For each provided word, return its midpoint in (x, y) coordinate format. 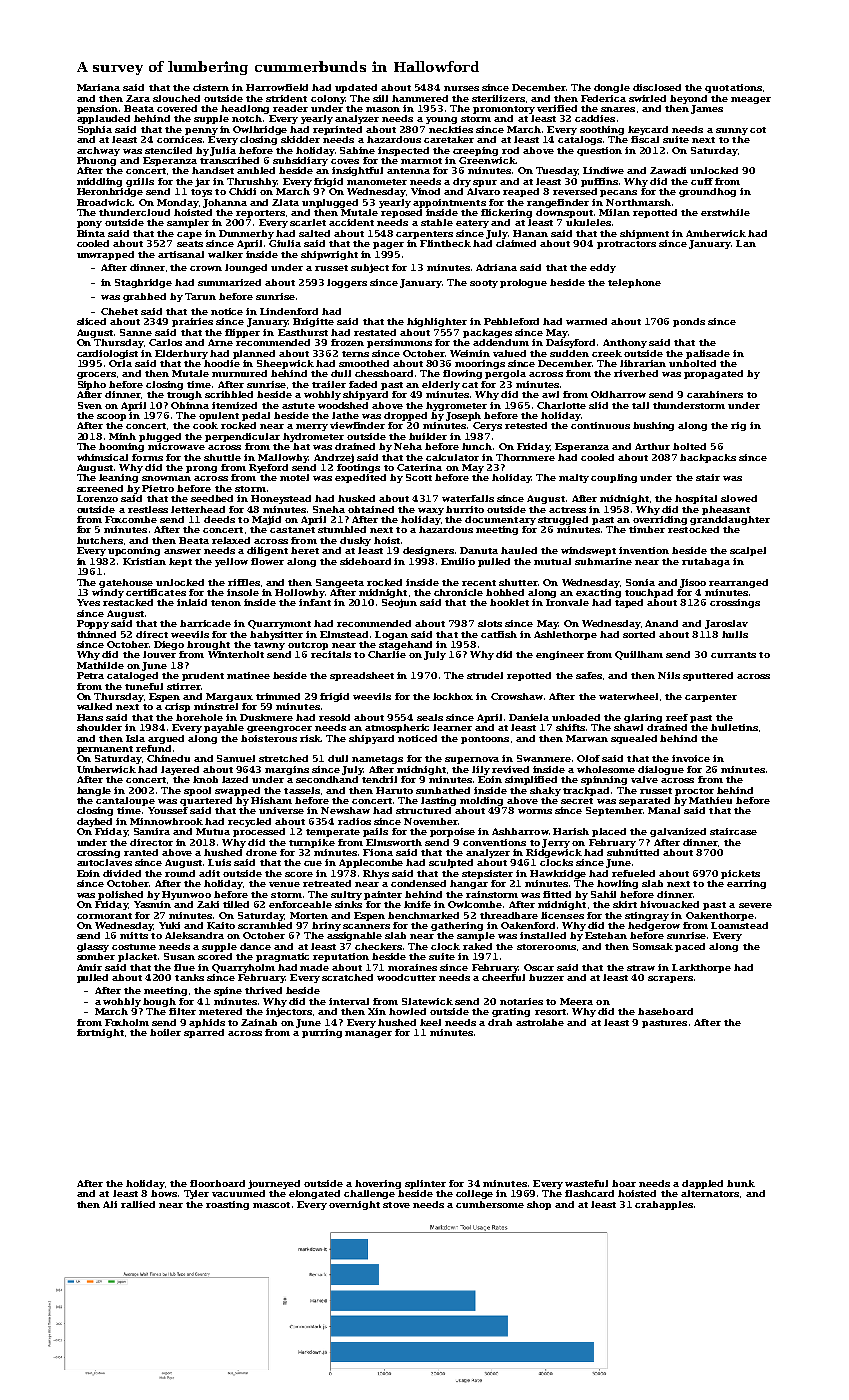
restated (375, 332)
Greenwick (487, 160)
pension (97, 109)
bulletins (734, 727)
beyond (688, 99)
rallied (138, 1204)
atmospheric (397, 728)
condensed (418, 883)
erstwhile (725, 212)
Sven (90, 405)
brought (208, 645)
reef (677, 717)
